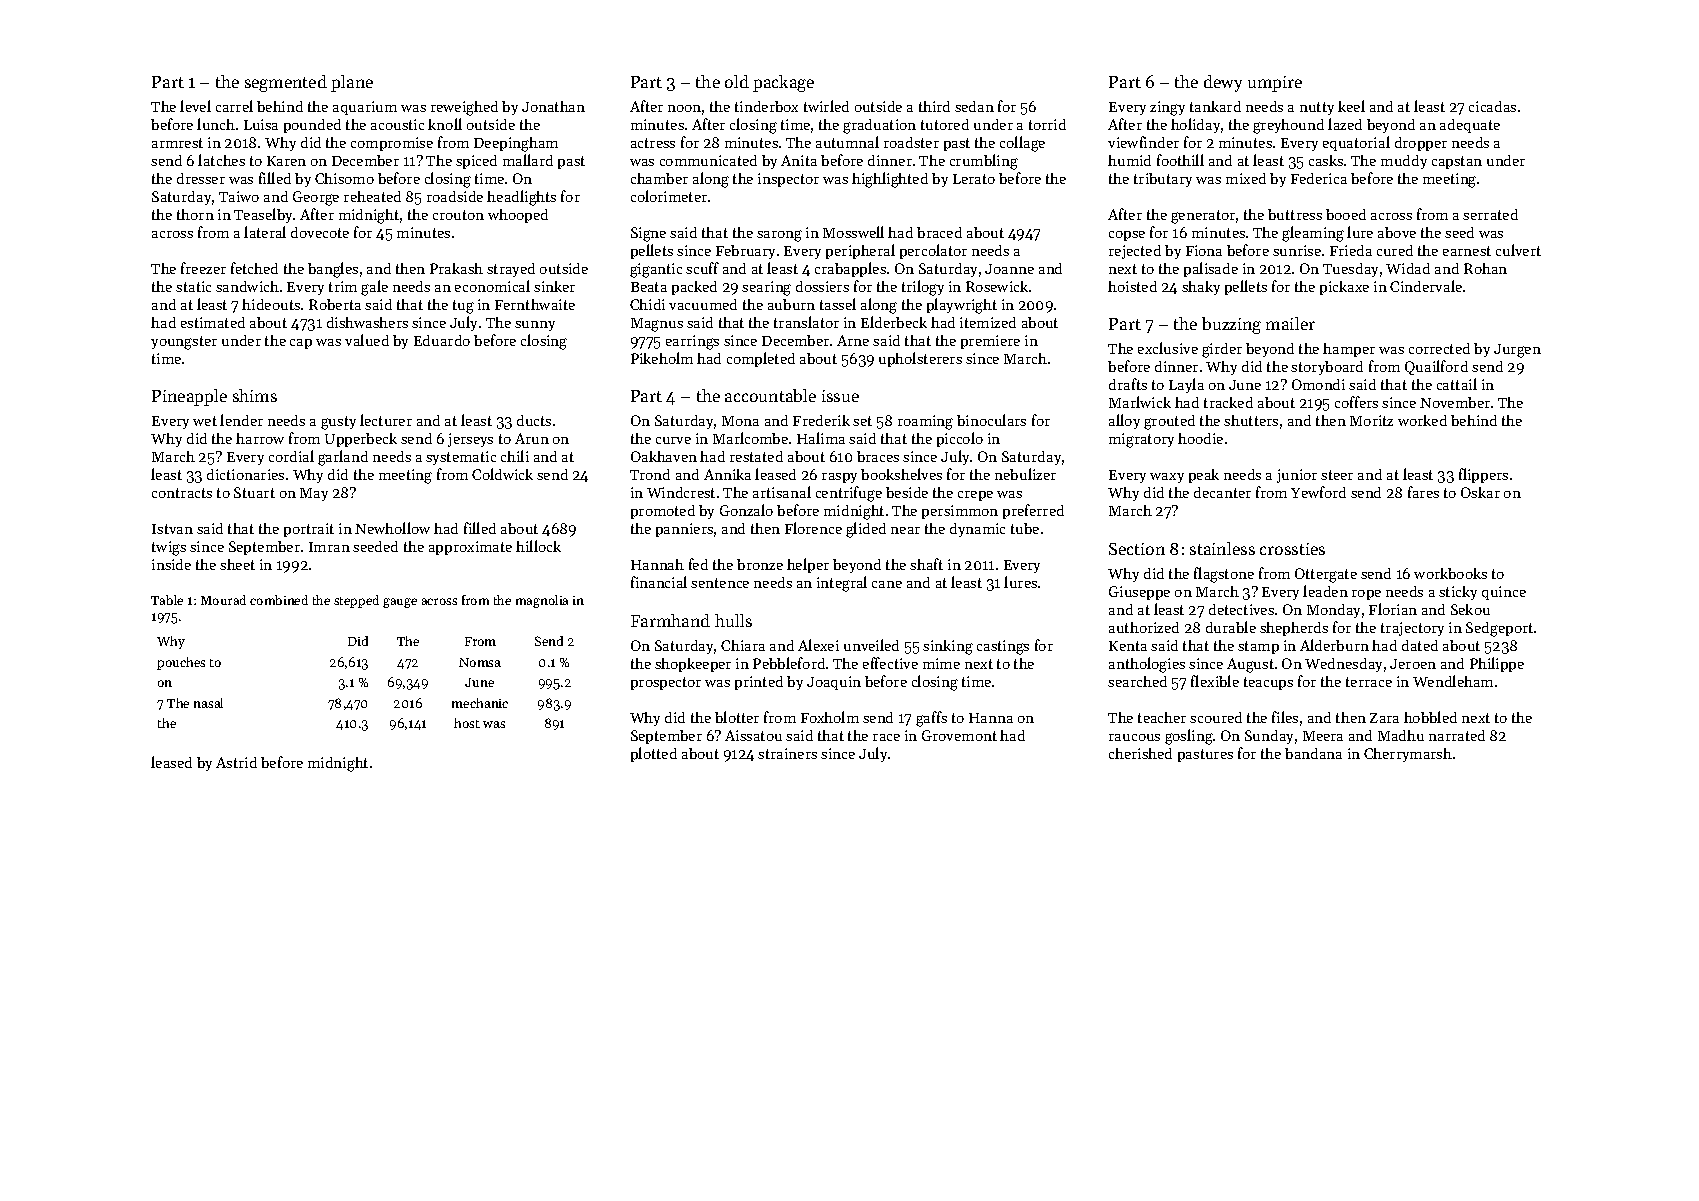  Describe the element at coordinates (1457, 162) in the screenshot. I see `capstan` at that location.
